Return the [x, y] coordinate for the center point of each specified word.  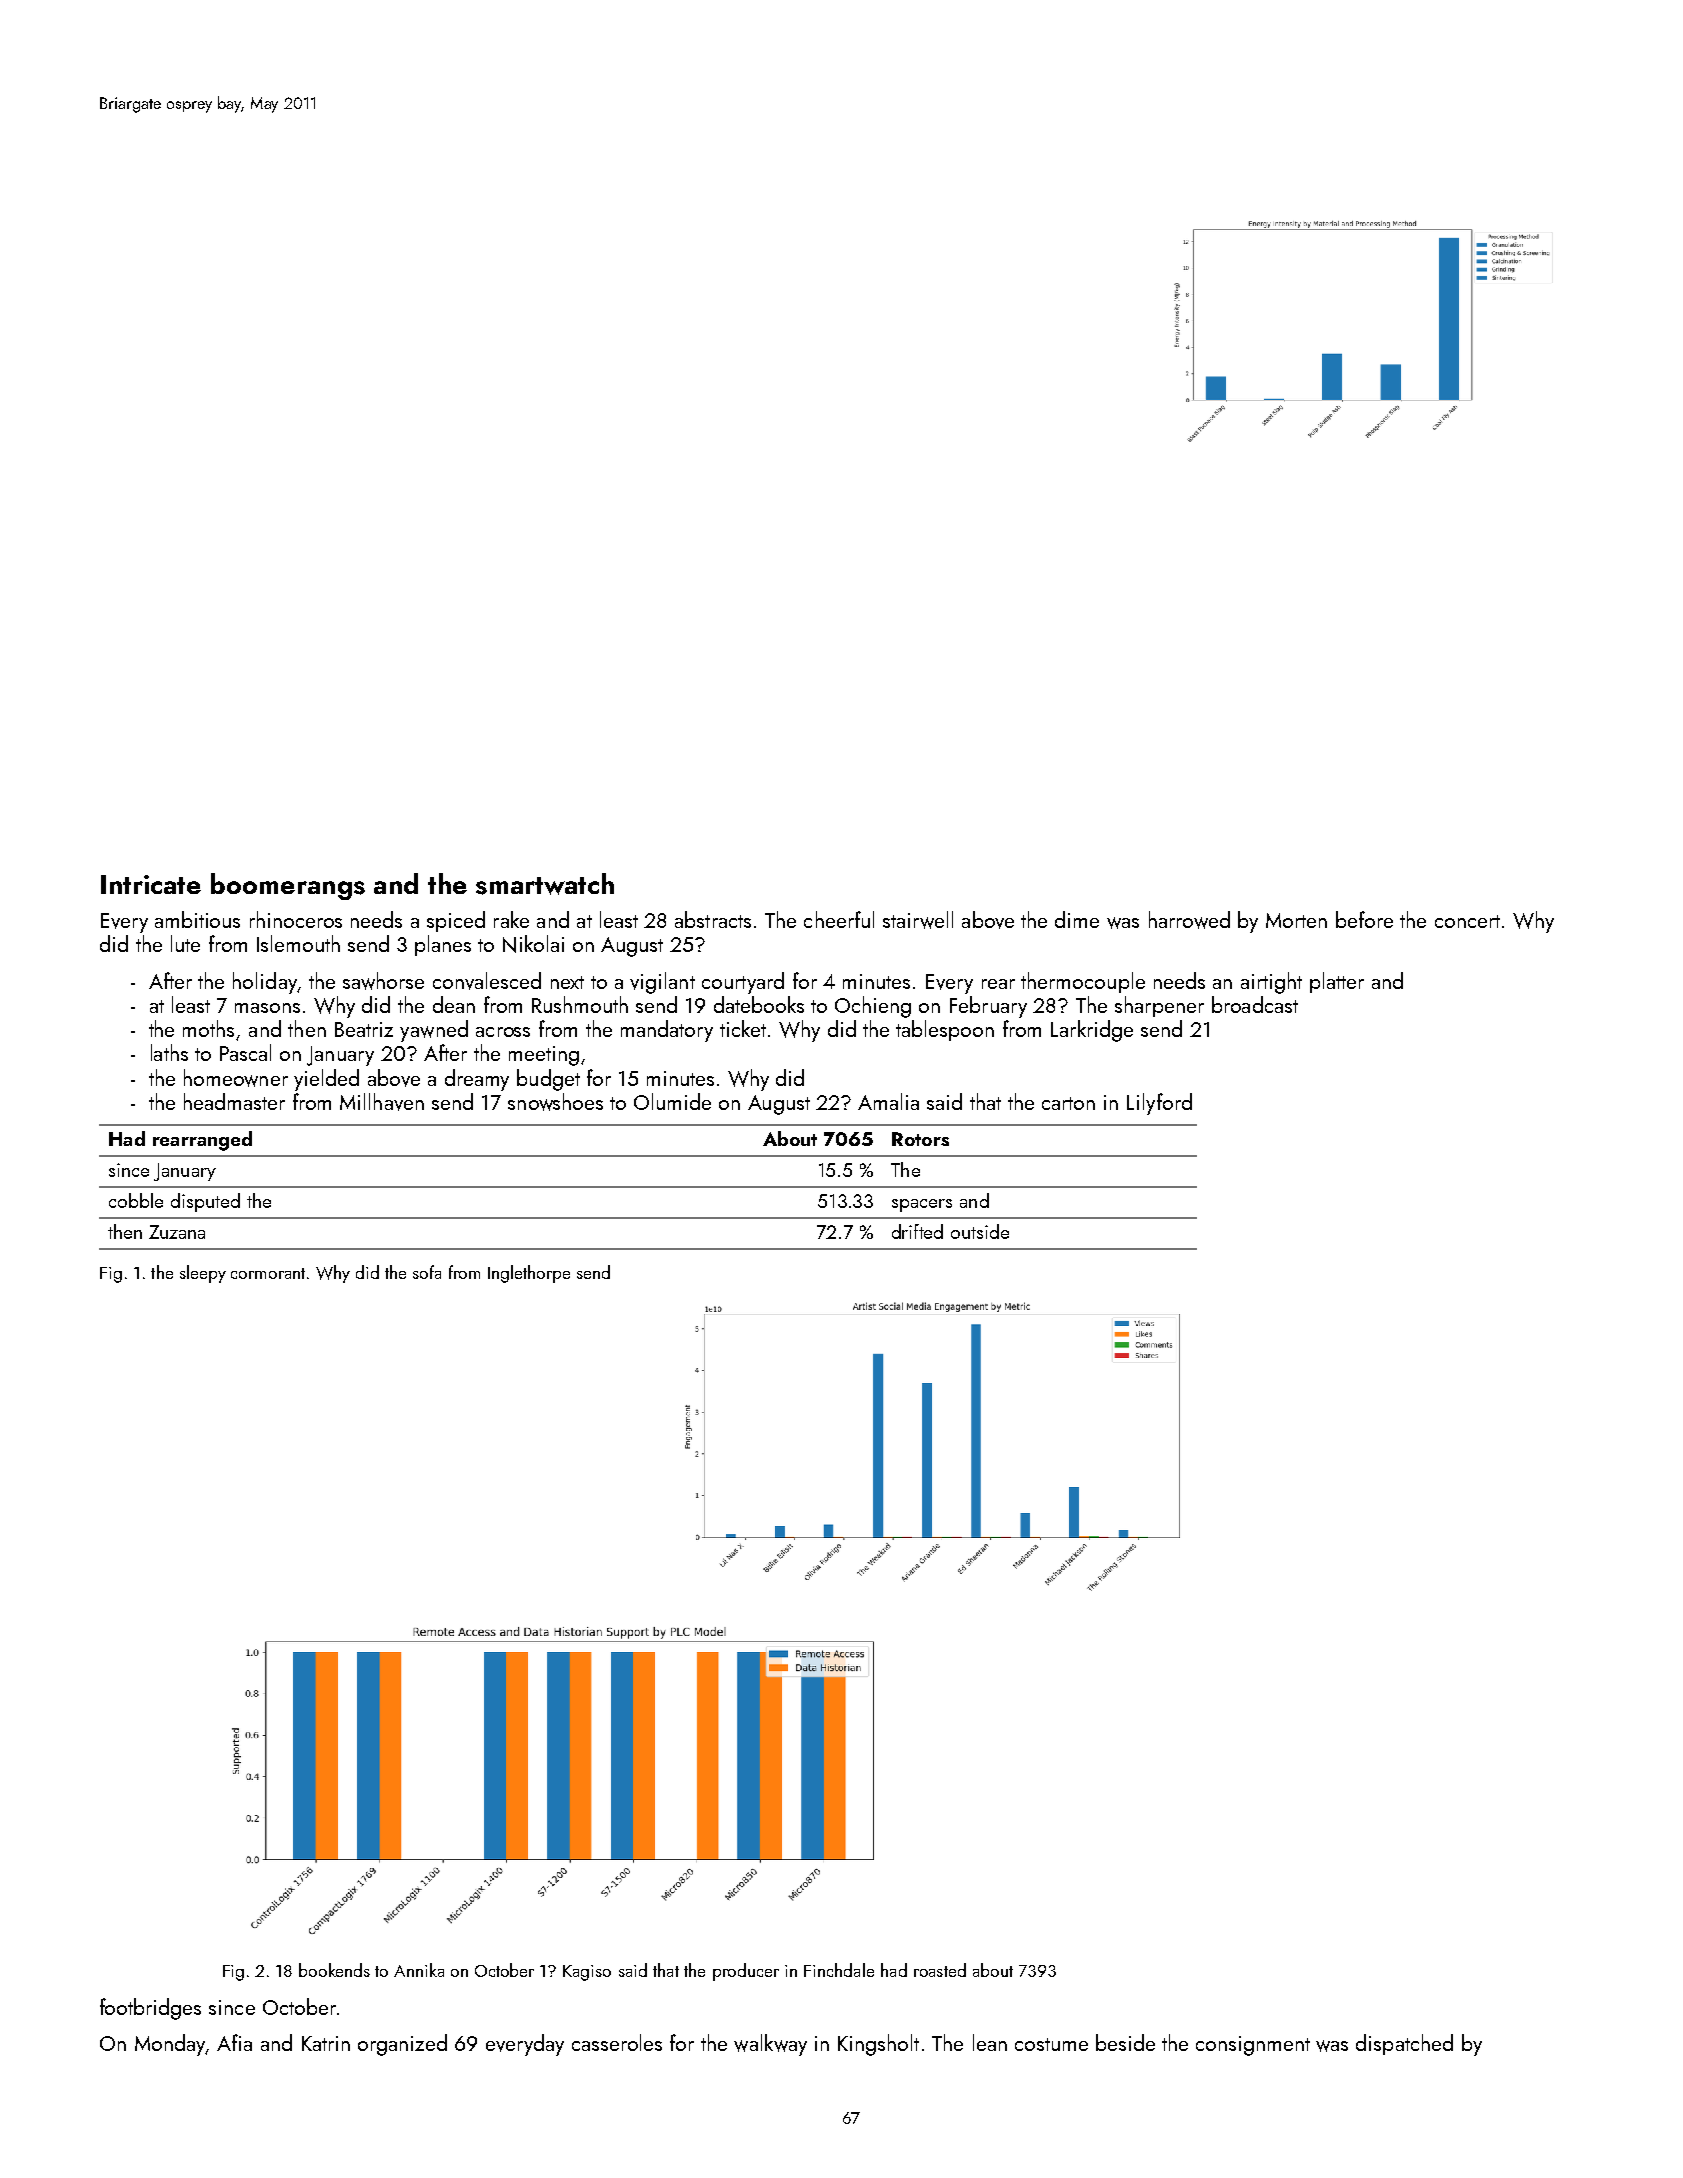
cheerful [839, 919]
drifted [917, 1231]
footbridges [150, 2009]
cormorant [268, 1273]
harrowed [1189, 920]
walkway [770, 2045]
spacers [922, 1205]
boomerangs [288, 886]
